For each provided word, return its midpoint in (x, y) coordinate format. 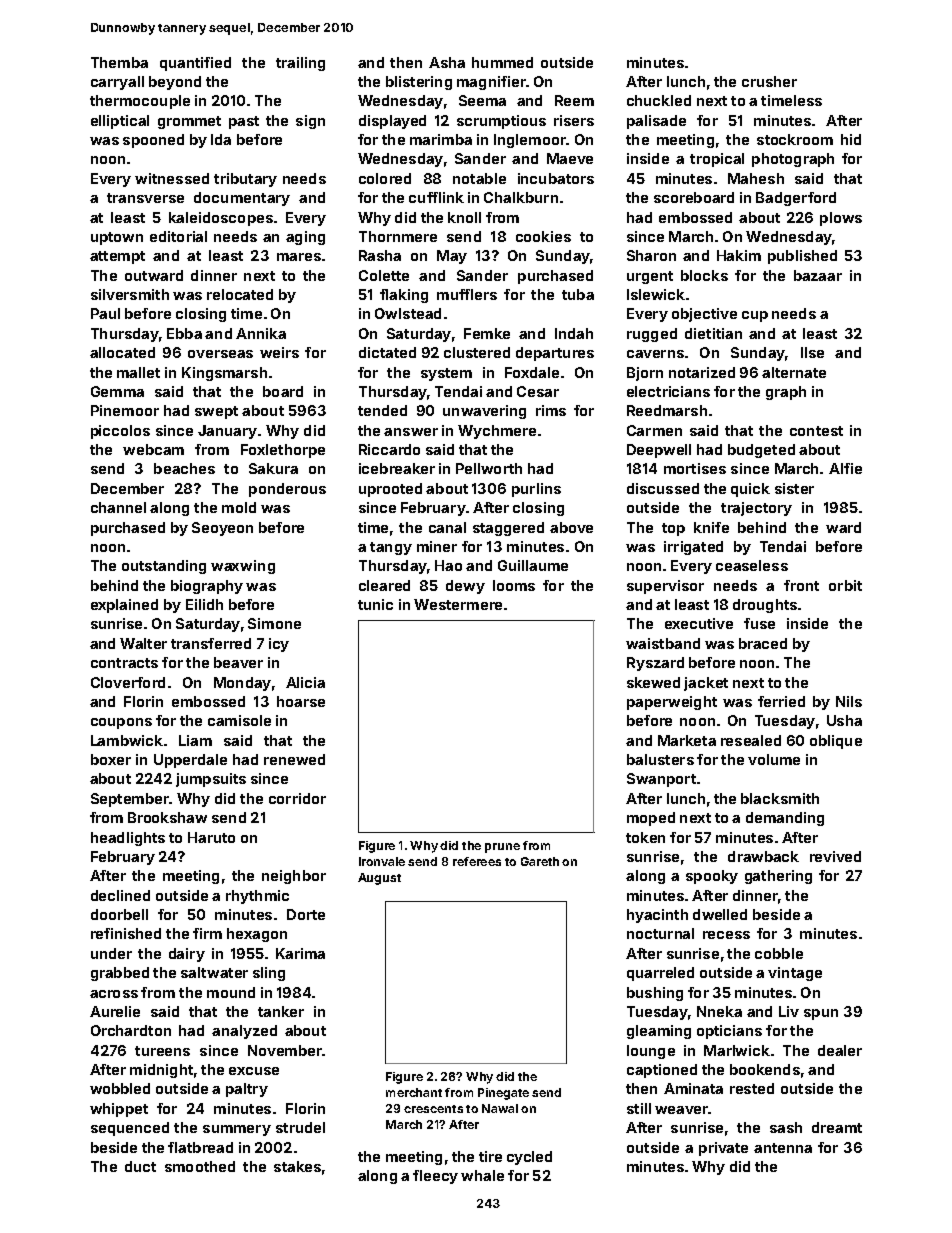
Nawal (500, 1108)
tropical (717, 160)
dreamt (837, 1127)
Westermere (458, 604)
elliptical (120, 122)
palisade (656, 122)
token (645, 837)
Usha (844, 720)
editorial (178, 236)
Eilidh (204, 604)
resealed (751, 740)
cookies (543, 236)
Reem (574, 100)
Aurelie (115, 1011)
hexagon (257, 935)
